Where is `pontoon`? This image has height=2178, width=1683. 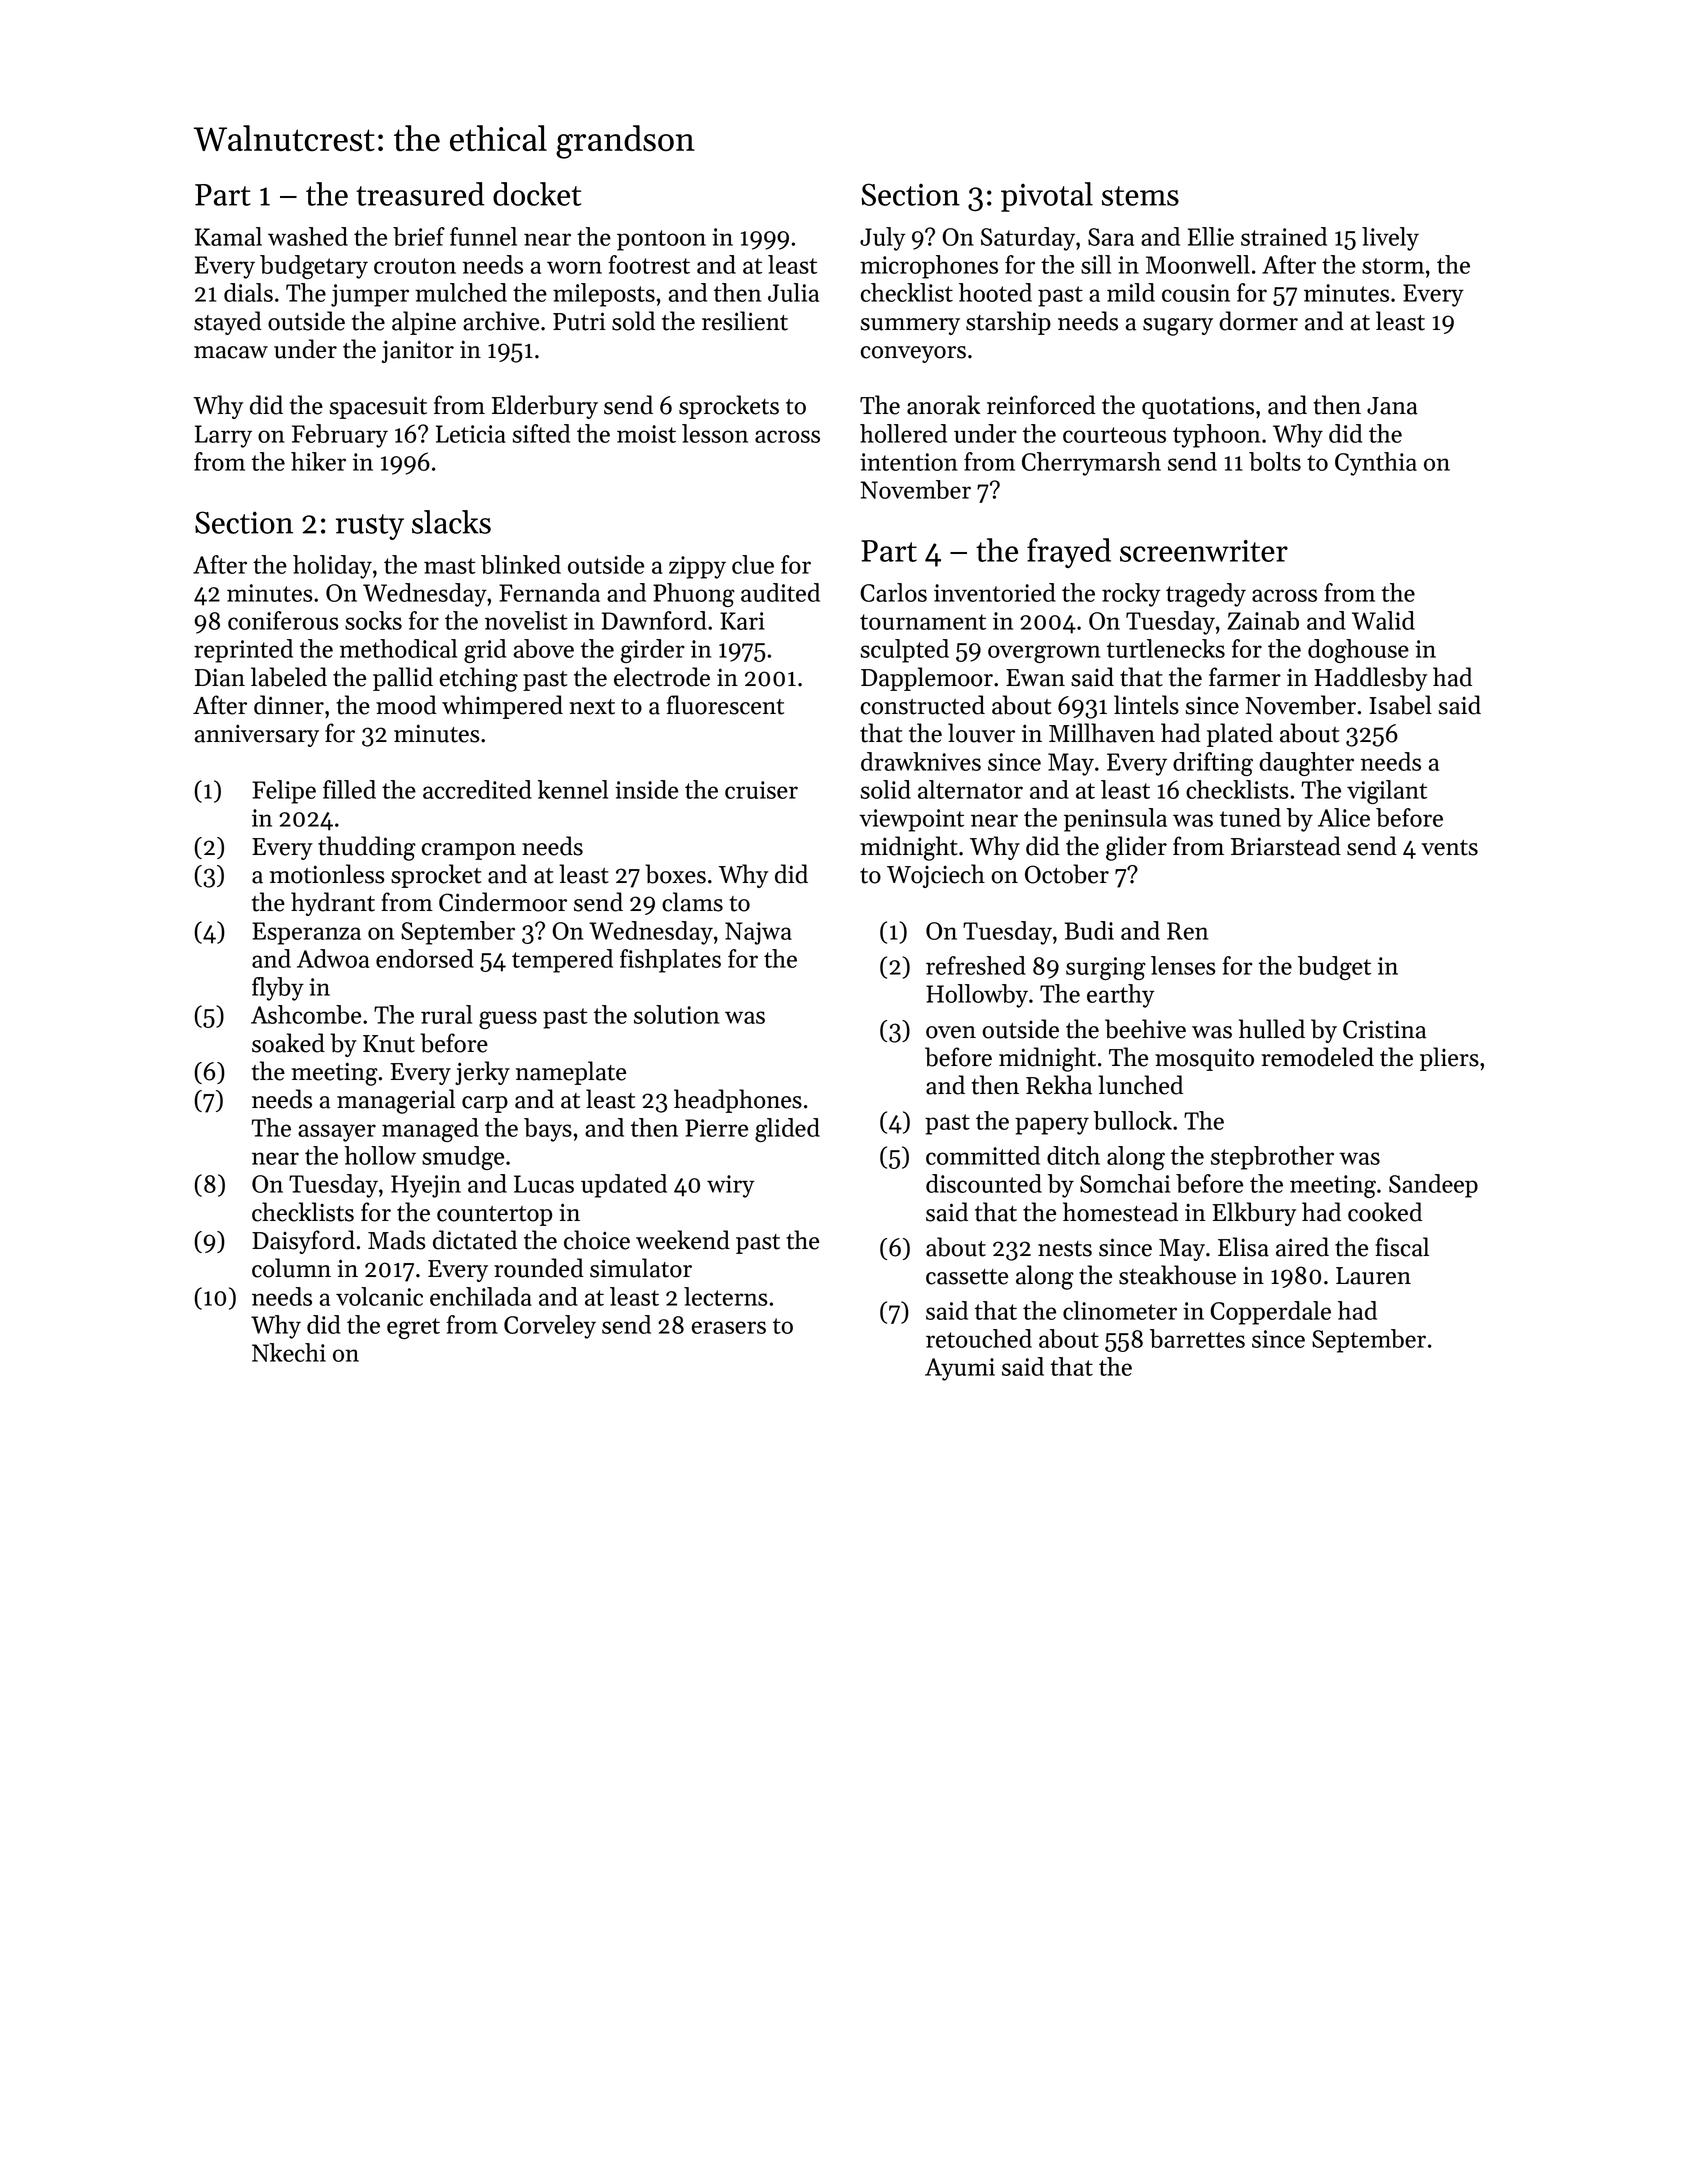
pontoon is located at coordinates (661, 240).
